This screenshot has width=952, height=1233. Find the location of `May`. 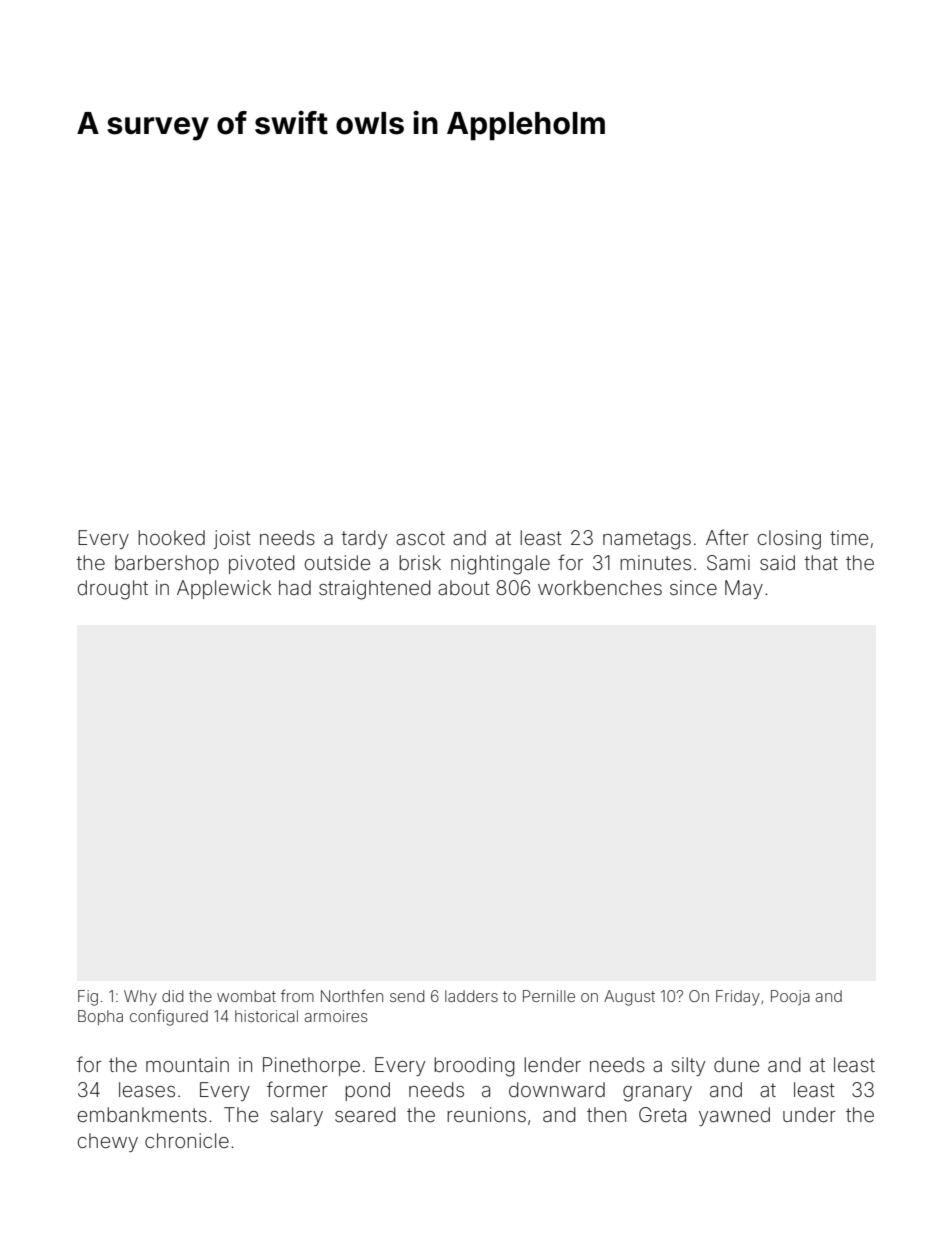

May is located at coordinates (744, 589).
